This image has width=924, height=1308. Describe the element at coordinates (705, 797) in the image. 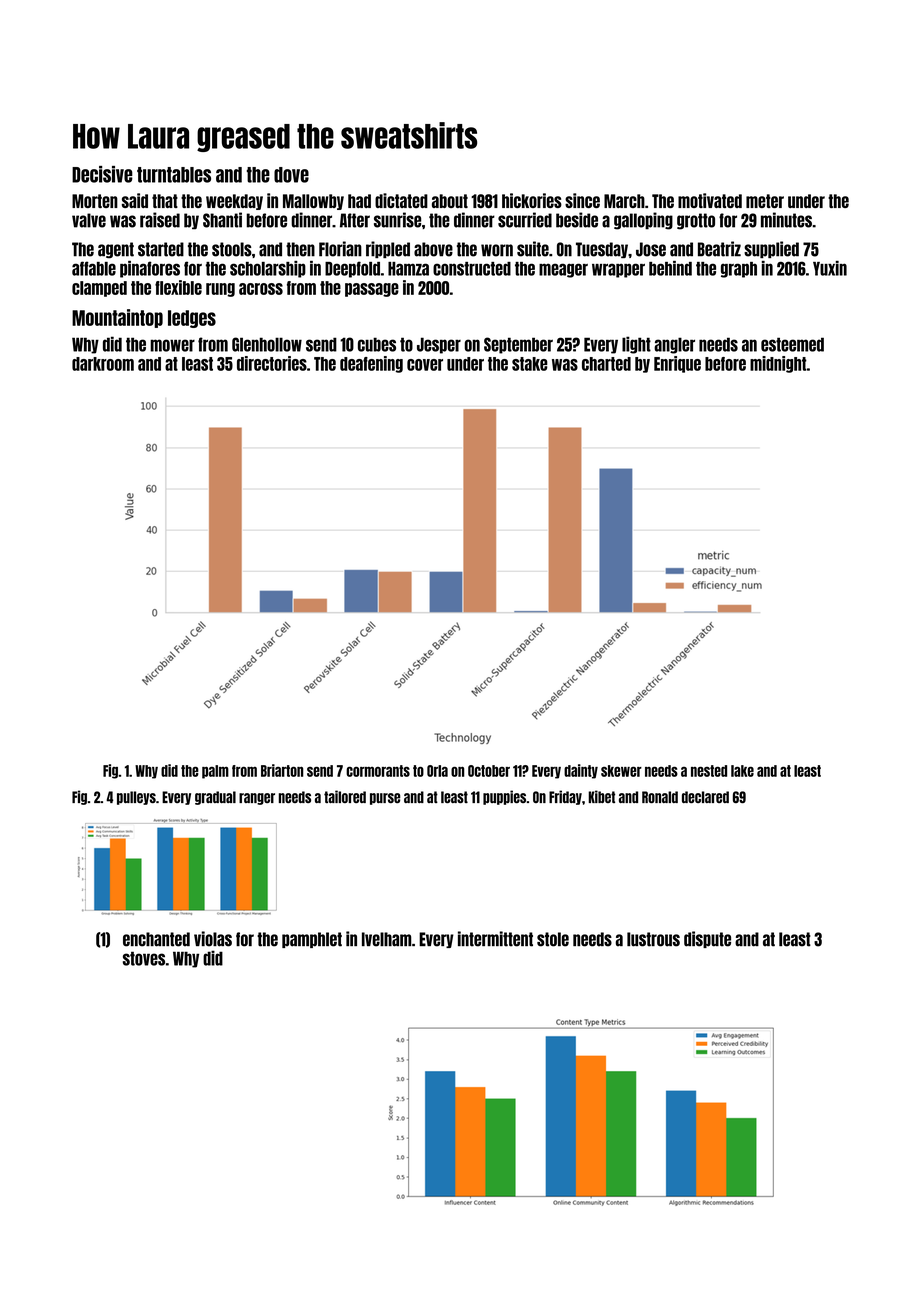

I see `declared` at that location.
